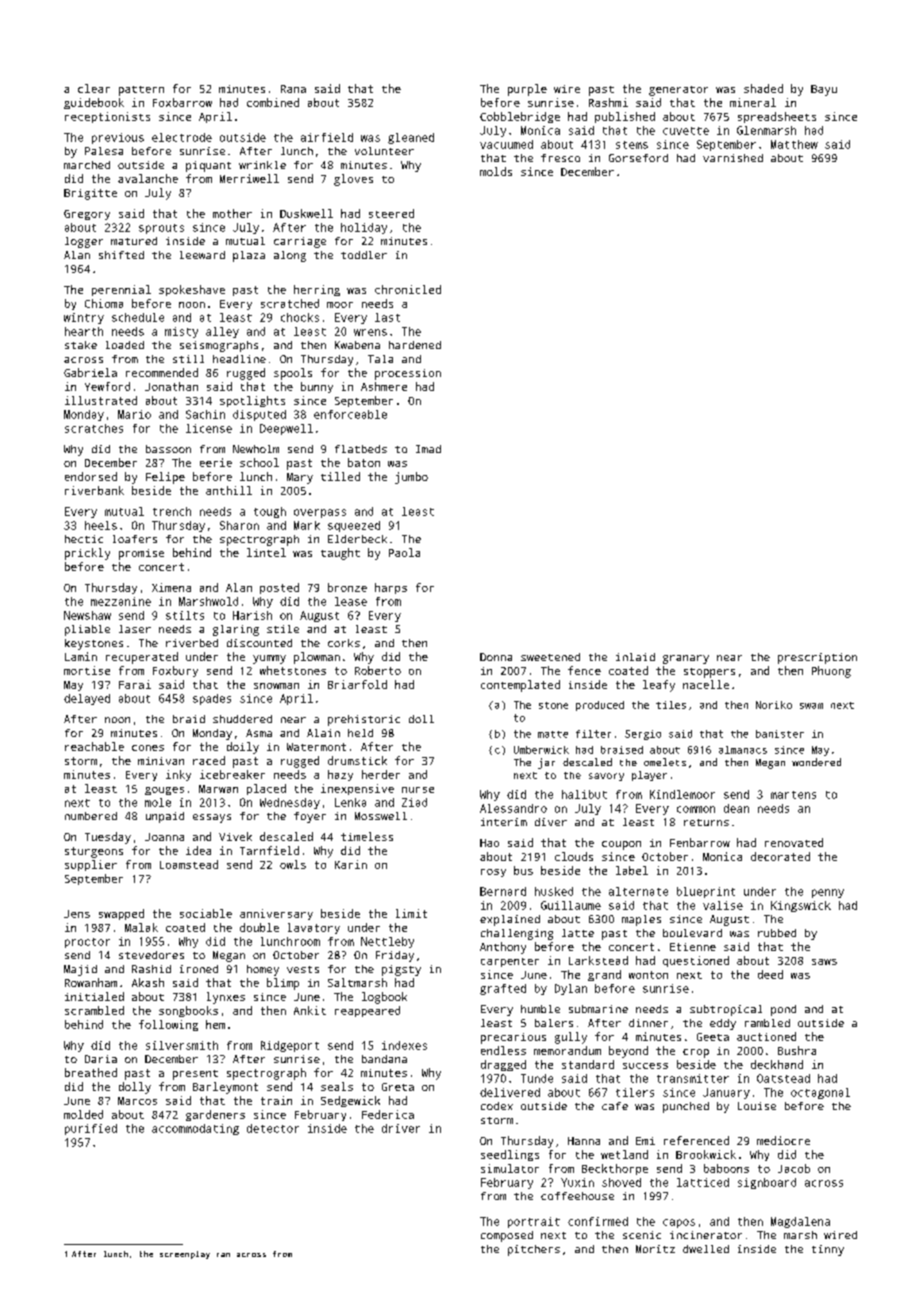 Image resolution: width=924 pixels, height=1308 pixels. What do you see at coordinates (141, 927) in the image?
I see `Malak` at bounding box center [141, 927].
